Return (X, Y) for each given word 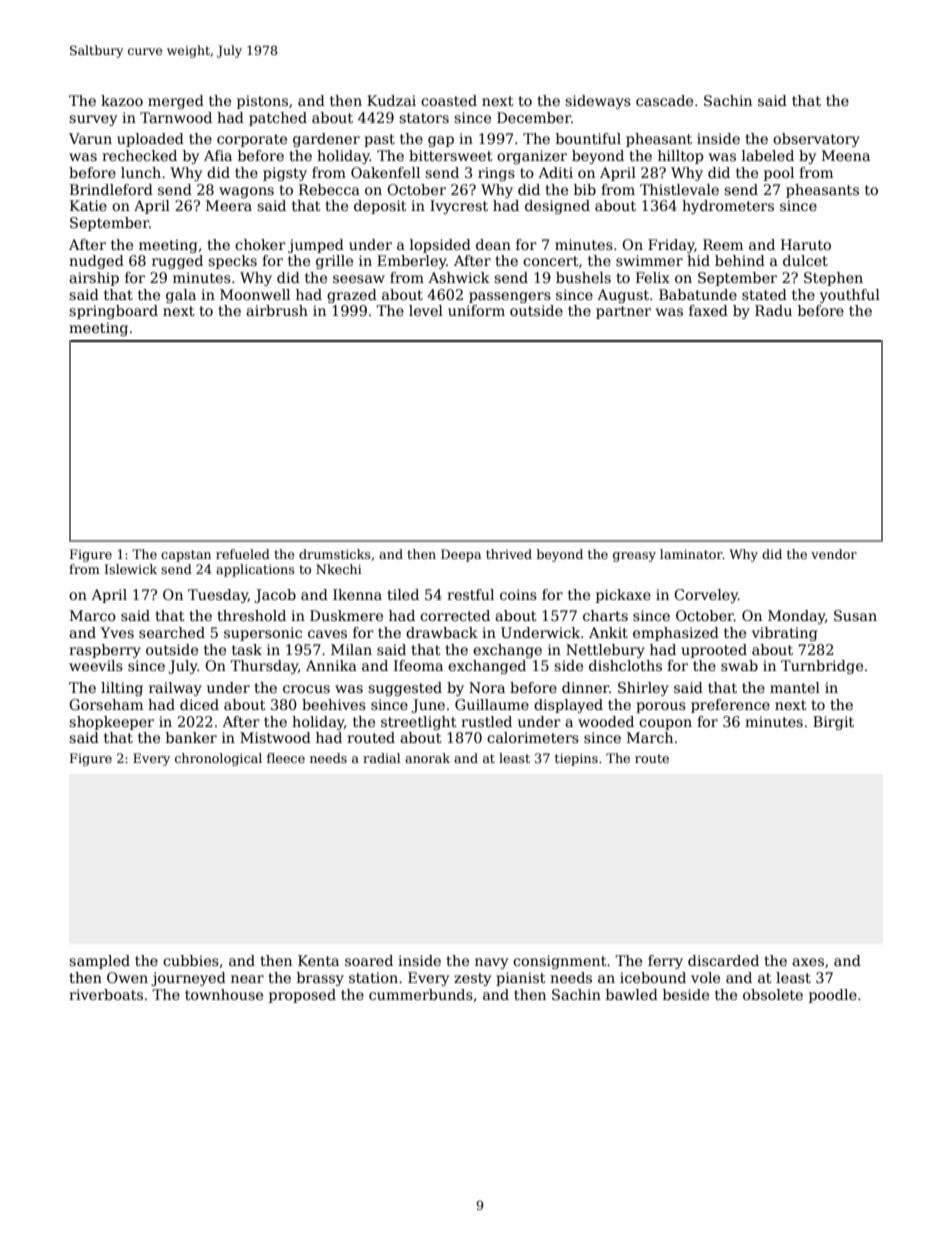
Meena (846, 155)
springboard (113, 312)
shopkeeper (111, 723)
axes (808, 962)
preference (730, 706)
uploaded (150, 140)
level (426, 310)
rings (496, 174)
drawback (442, 632)
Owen (127, 977)
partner (623, 312)
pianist (521, 979)
